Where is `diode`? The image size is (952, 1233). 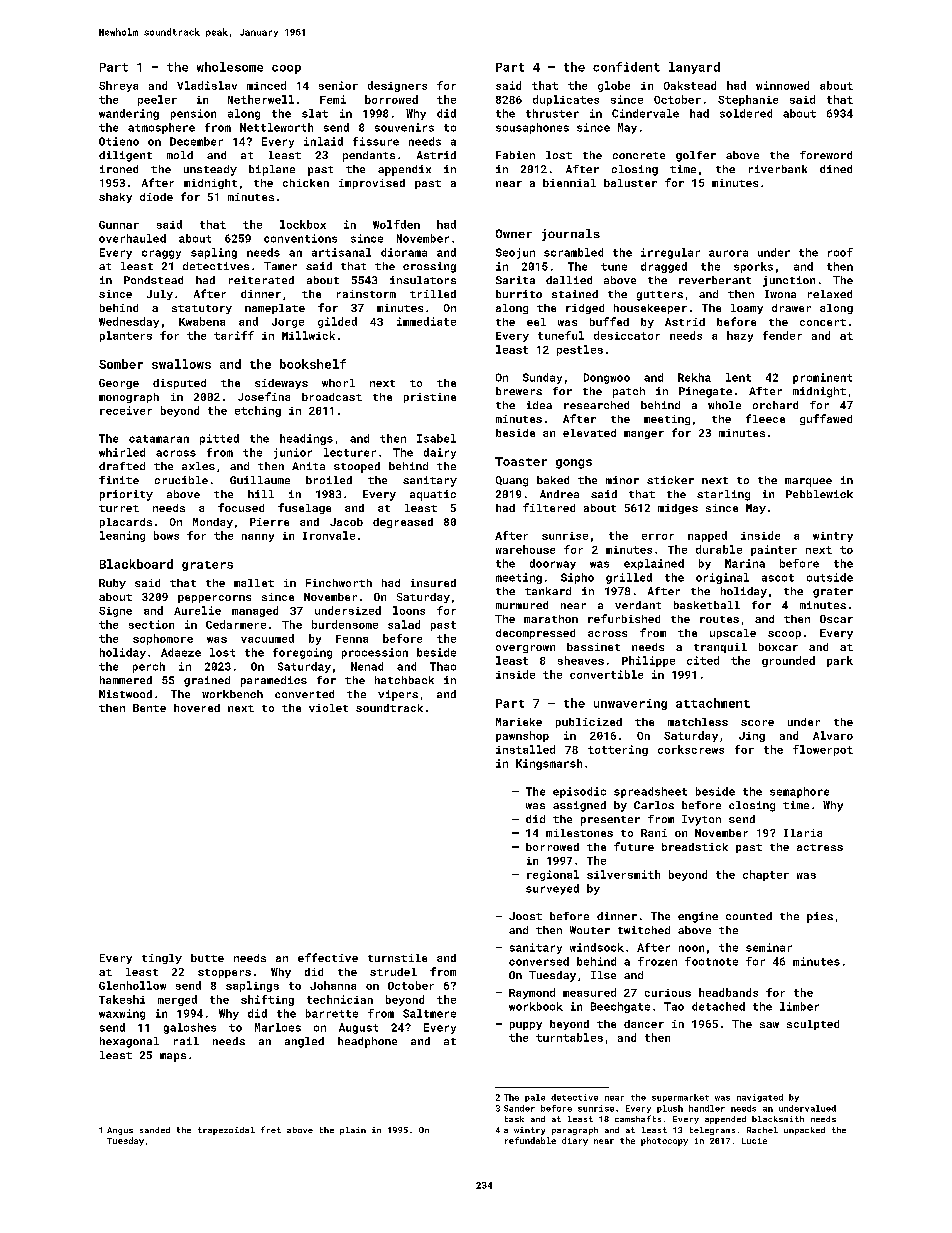 diode is located at coordinates (156, 197).
